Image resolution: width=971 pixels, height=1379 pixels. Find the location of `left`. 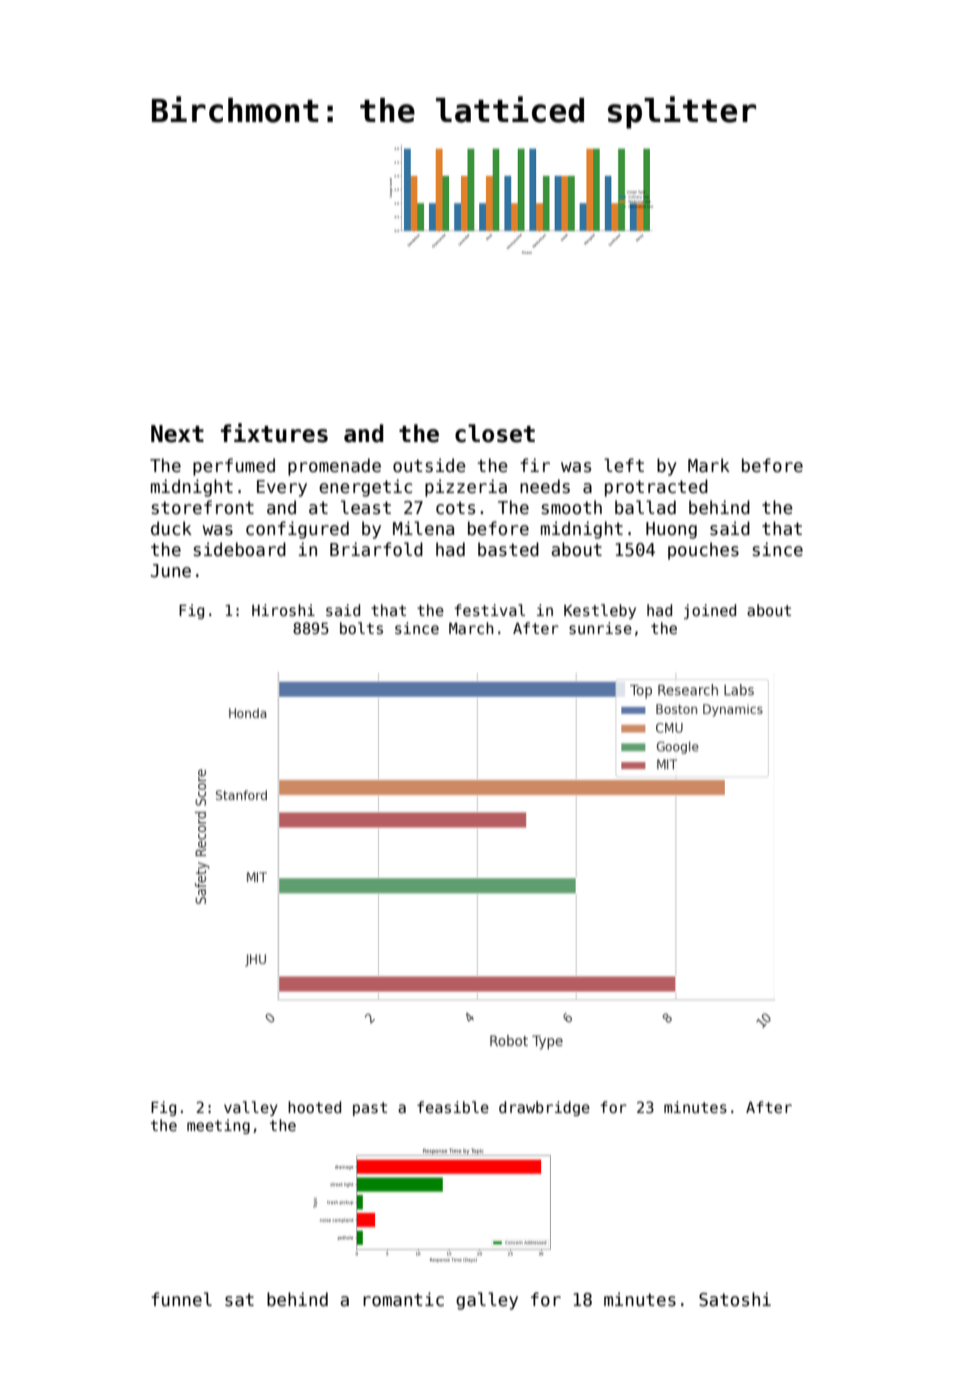

left is located at coordinates (624, 465).
